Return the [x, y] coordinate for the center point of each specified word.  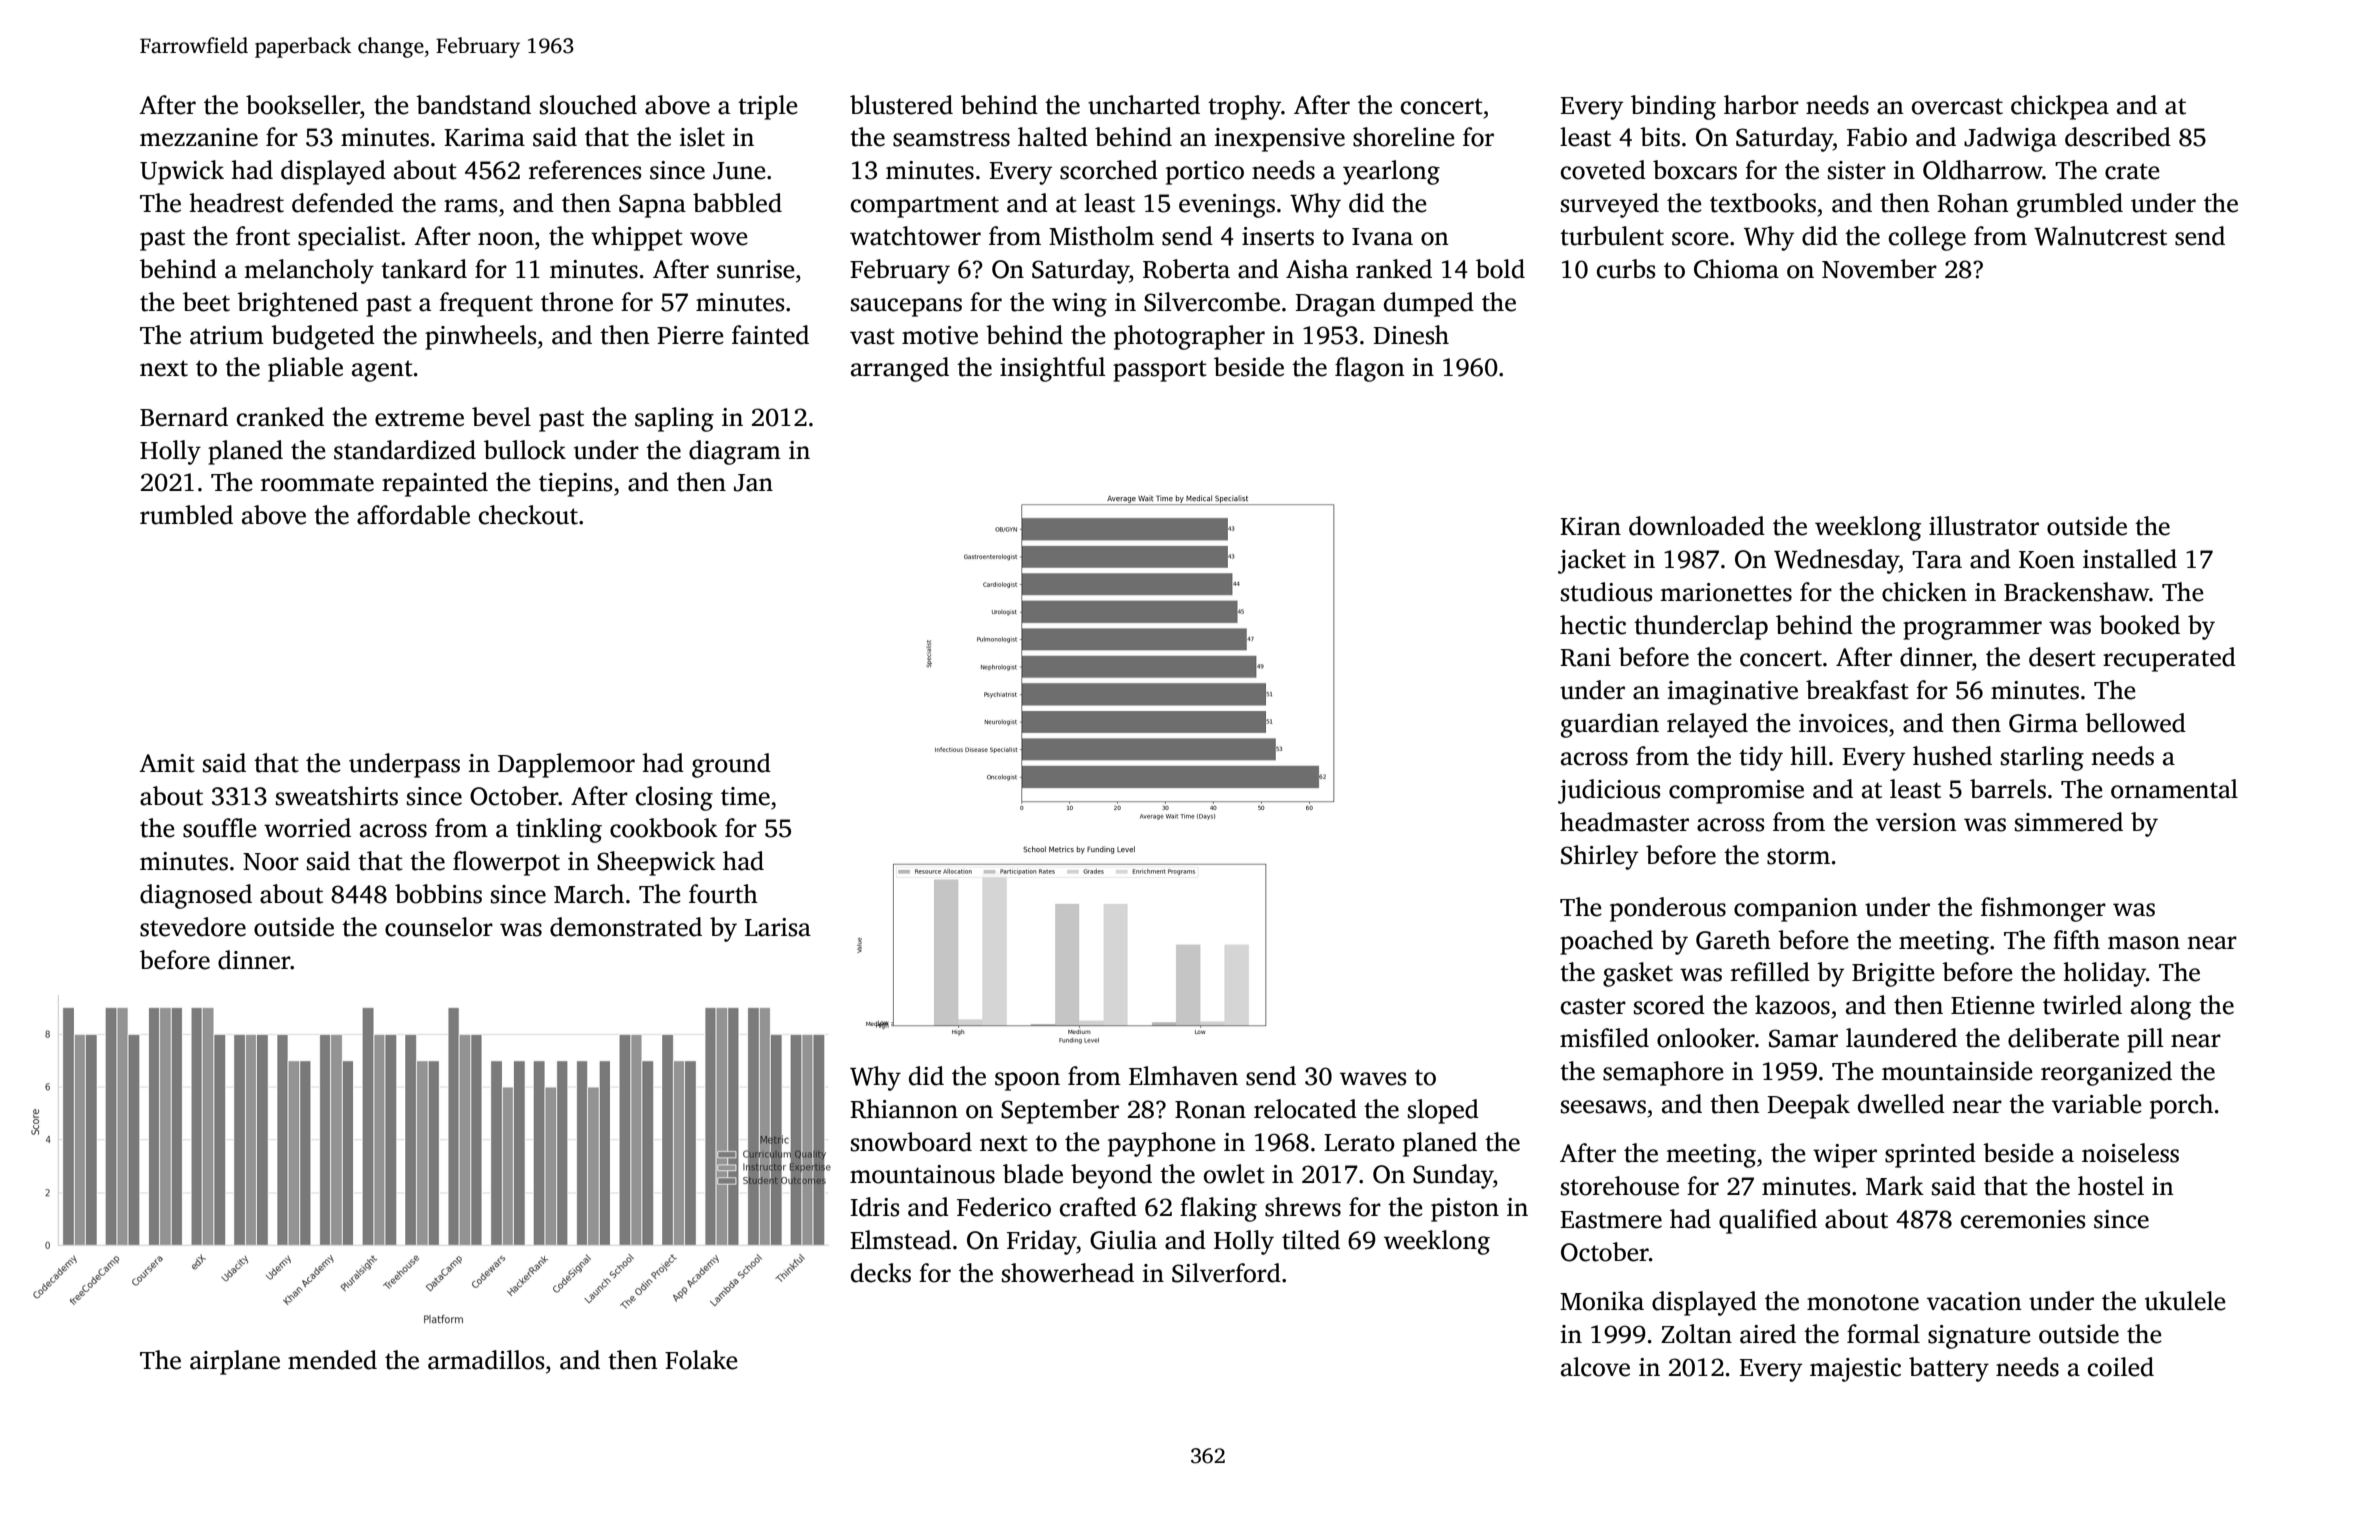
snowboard [911, 1142]
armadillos [486, 1360]
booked [2139, 625]
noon [506, 239]
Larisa [778, 927]
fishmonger [2043, 909]
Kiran [1590, 526]
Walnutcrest [2100, 236]
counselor [439, 927]
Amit [167, 763]
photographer [1189, 337]
